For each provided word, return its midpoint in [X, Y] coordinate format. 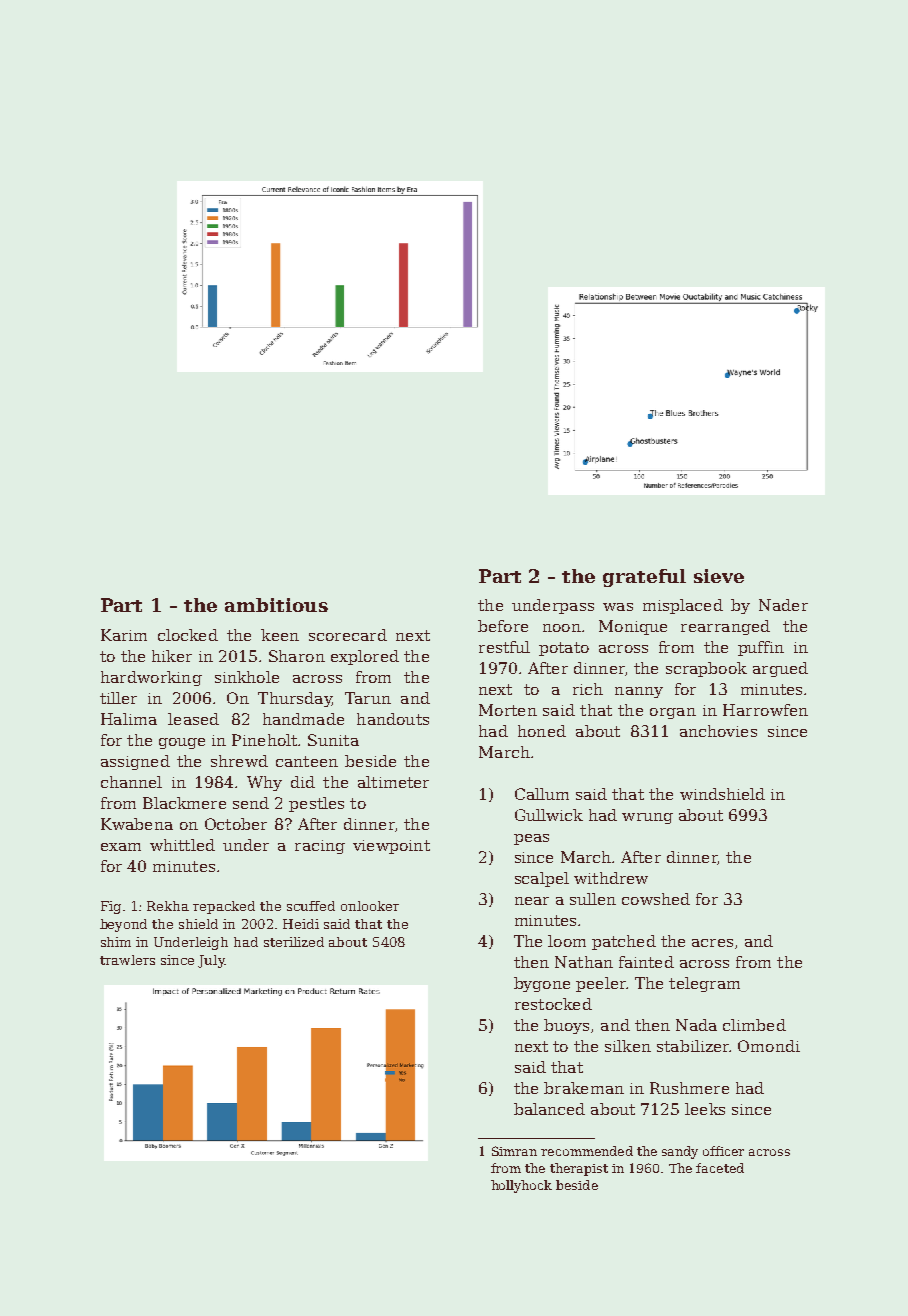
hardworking [151, 678]
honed [542, 731]
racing [320, 847]
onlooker [370, 906]
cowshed [656, 899]
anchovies [718, 731]
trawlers [127, 960]
